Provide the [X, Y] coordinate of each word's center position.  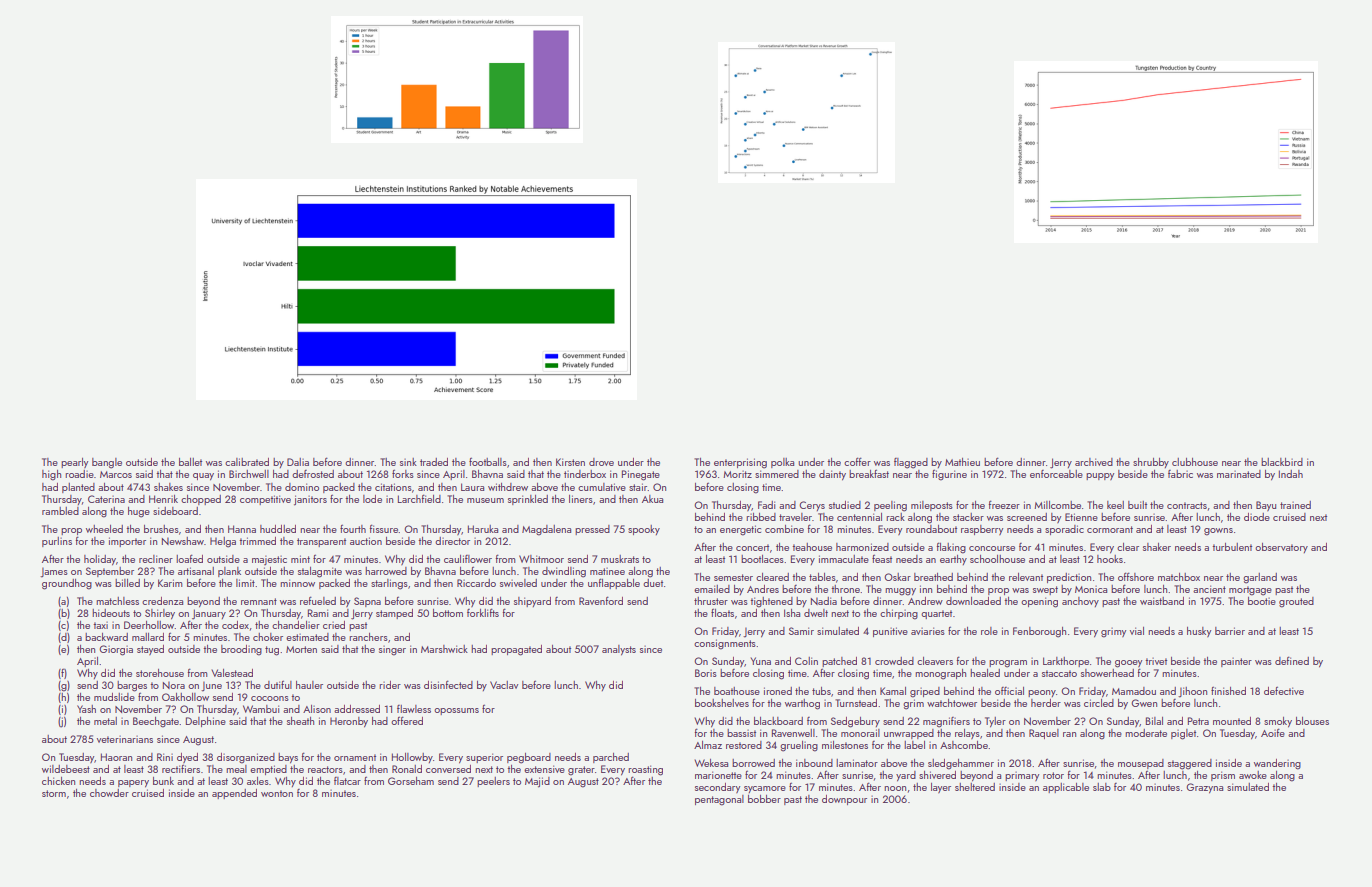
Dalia [298, 462]
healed [985, 673]
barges [132, 686]
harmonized [862, 547]
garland [1260, 578]
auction [366, 541]
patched [839, 662]
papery [133, 784]
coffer [857, 461]
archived [1094, 462]
